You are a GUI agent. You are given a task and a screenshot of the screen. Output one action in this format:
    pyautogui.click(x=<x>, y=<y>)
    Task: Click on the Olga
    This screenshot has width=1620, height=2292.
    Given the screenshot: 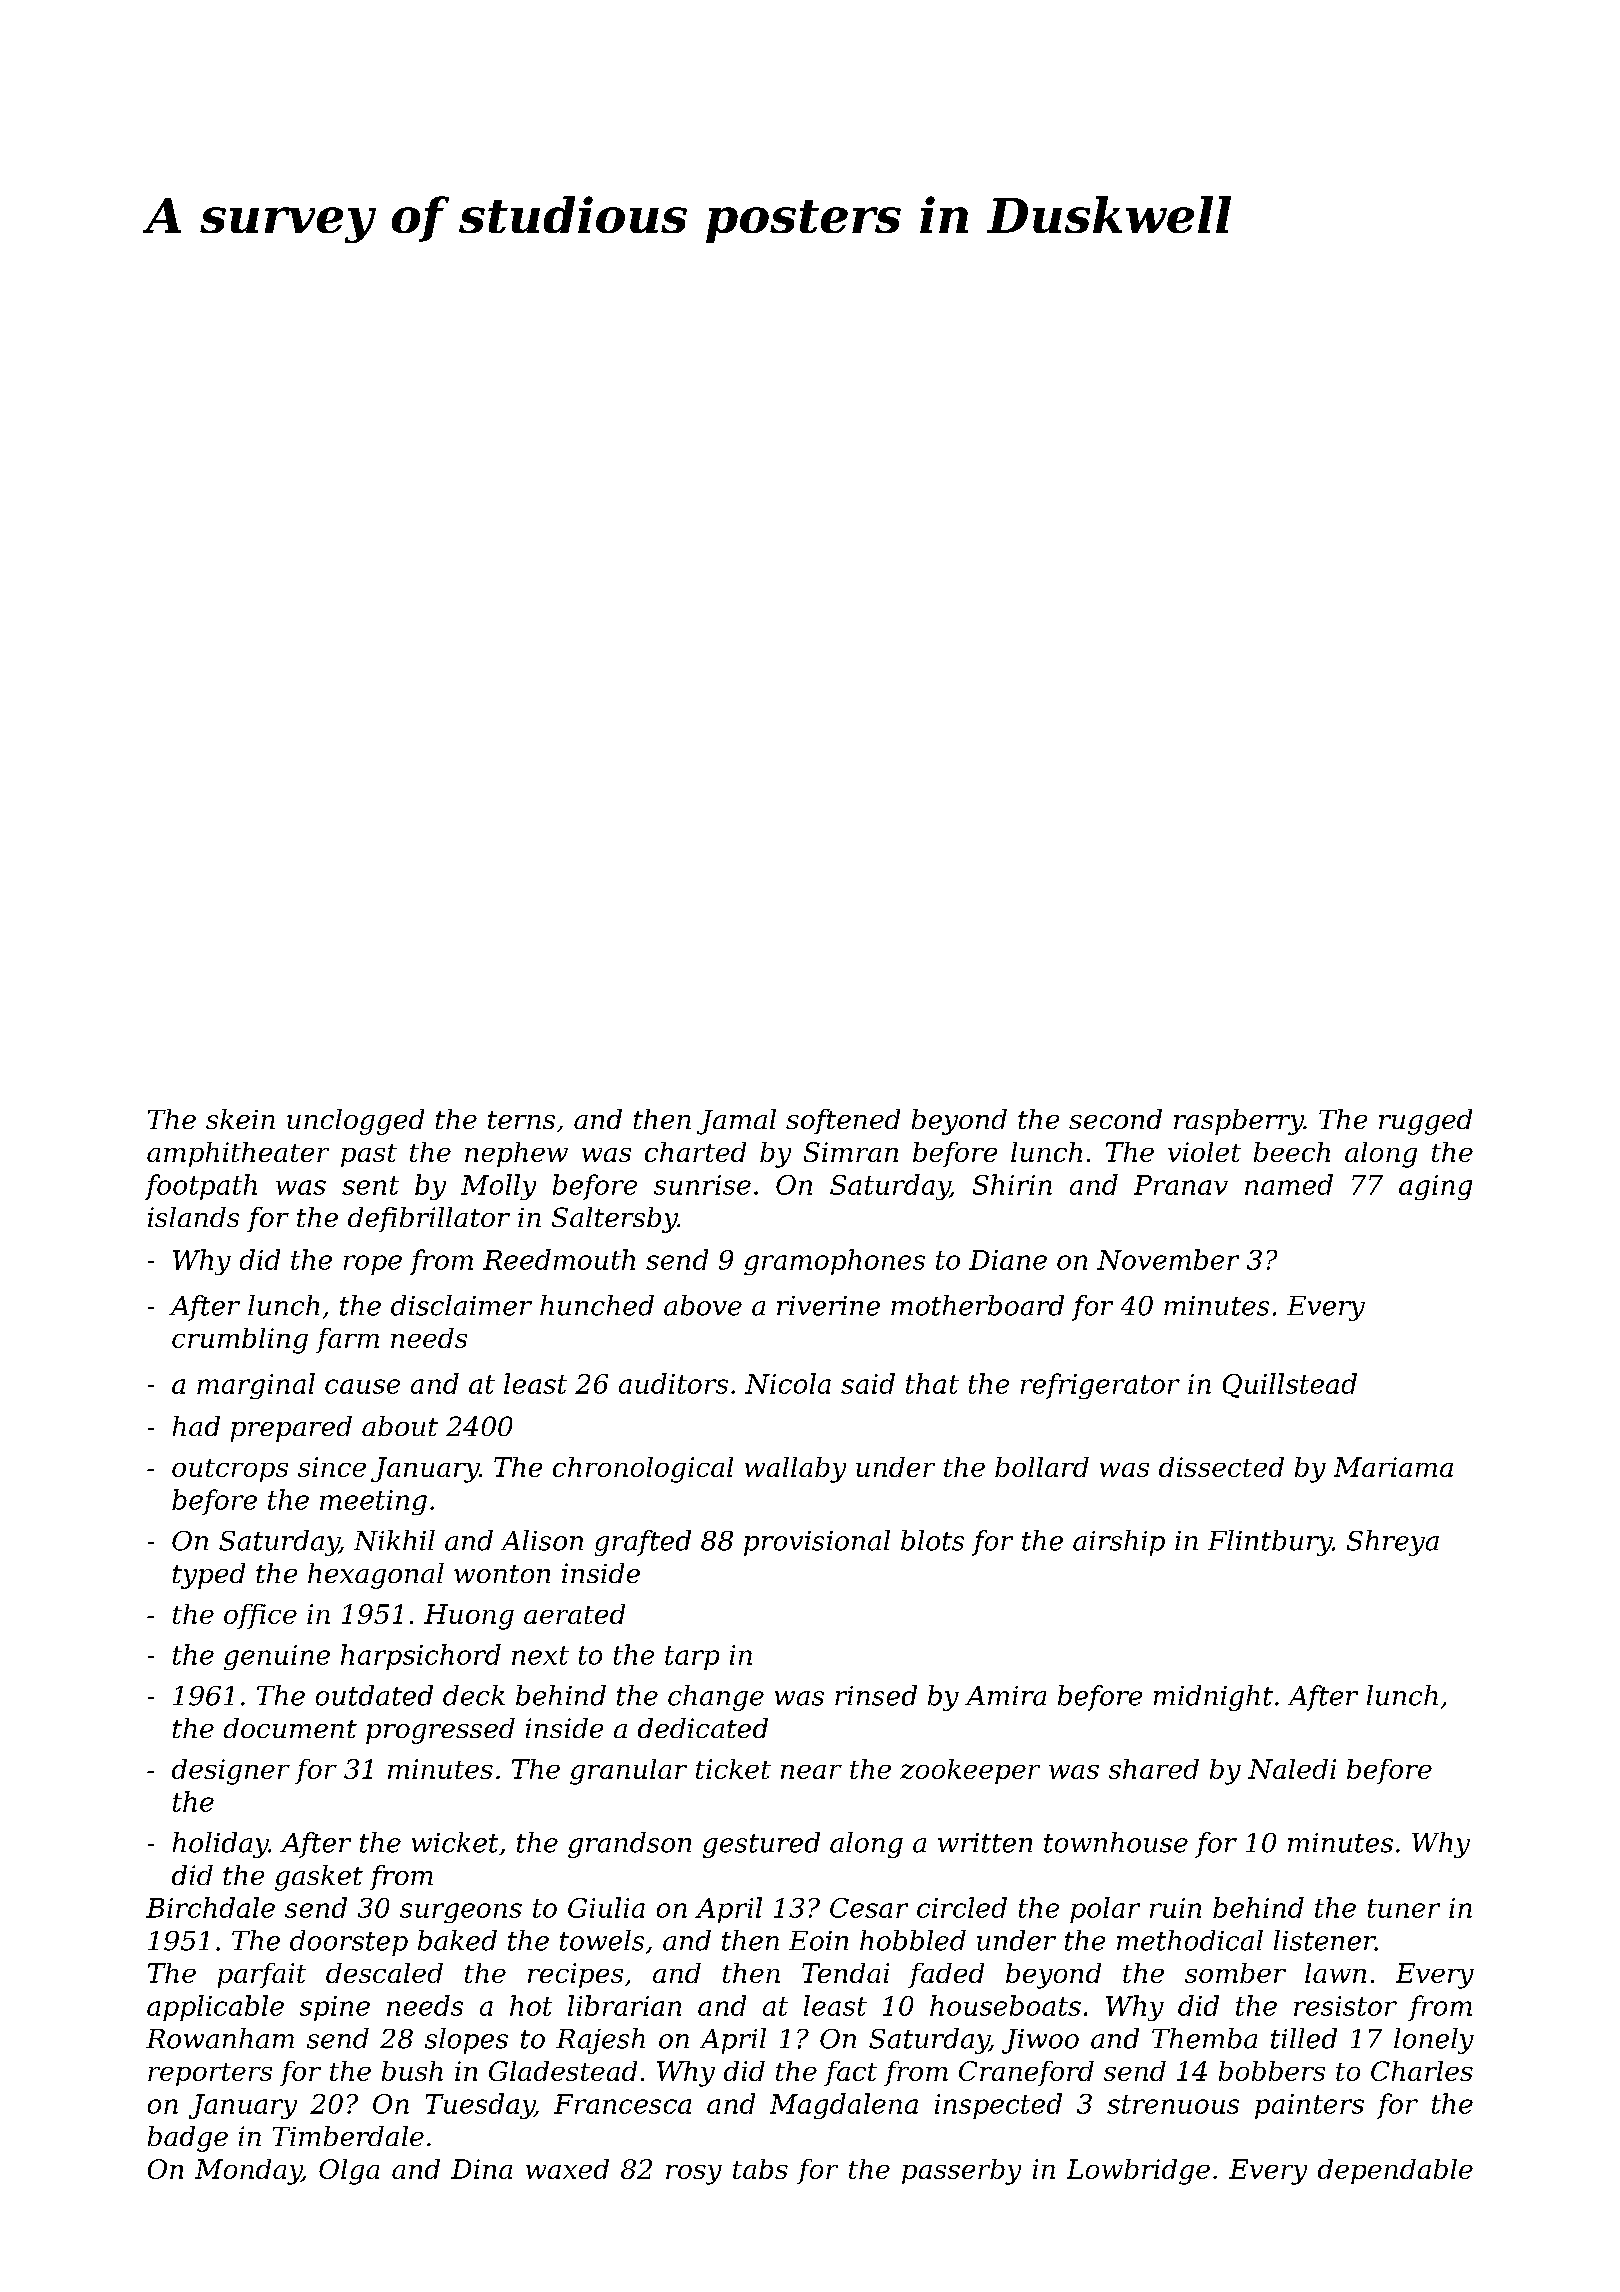 What is the action you would take?
    pyautogui.click(x=349, y=2172)
